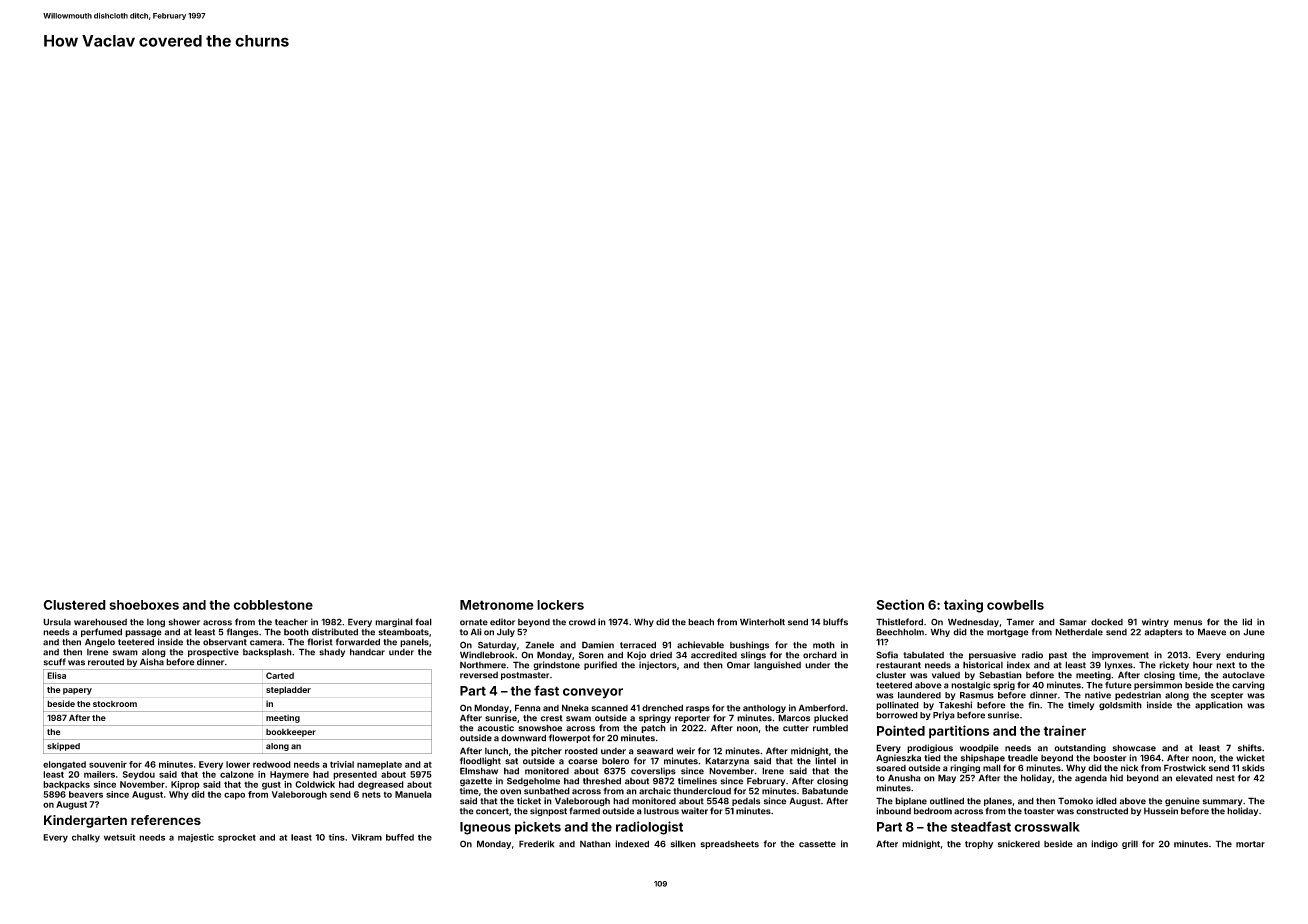 The height and width of the image is (924, 1308). What do you see at coordinates (653, 771) in the image?
I see `coverslips` at bounding box center [653, 771].
